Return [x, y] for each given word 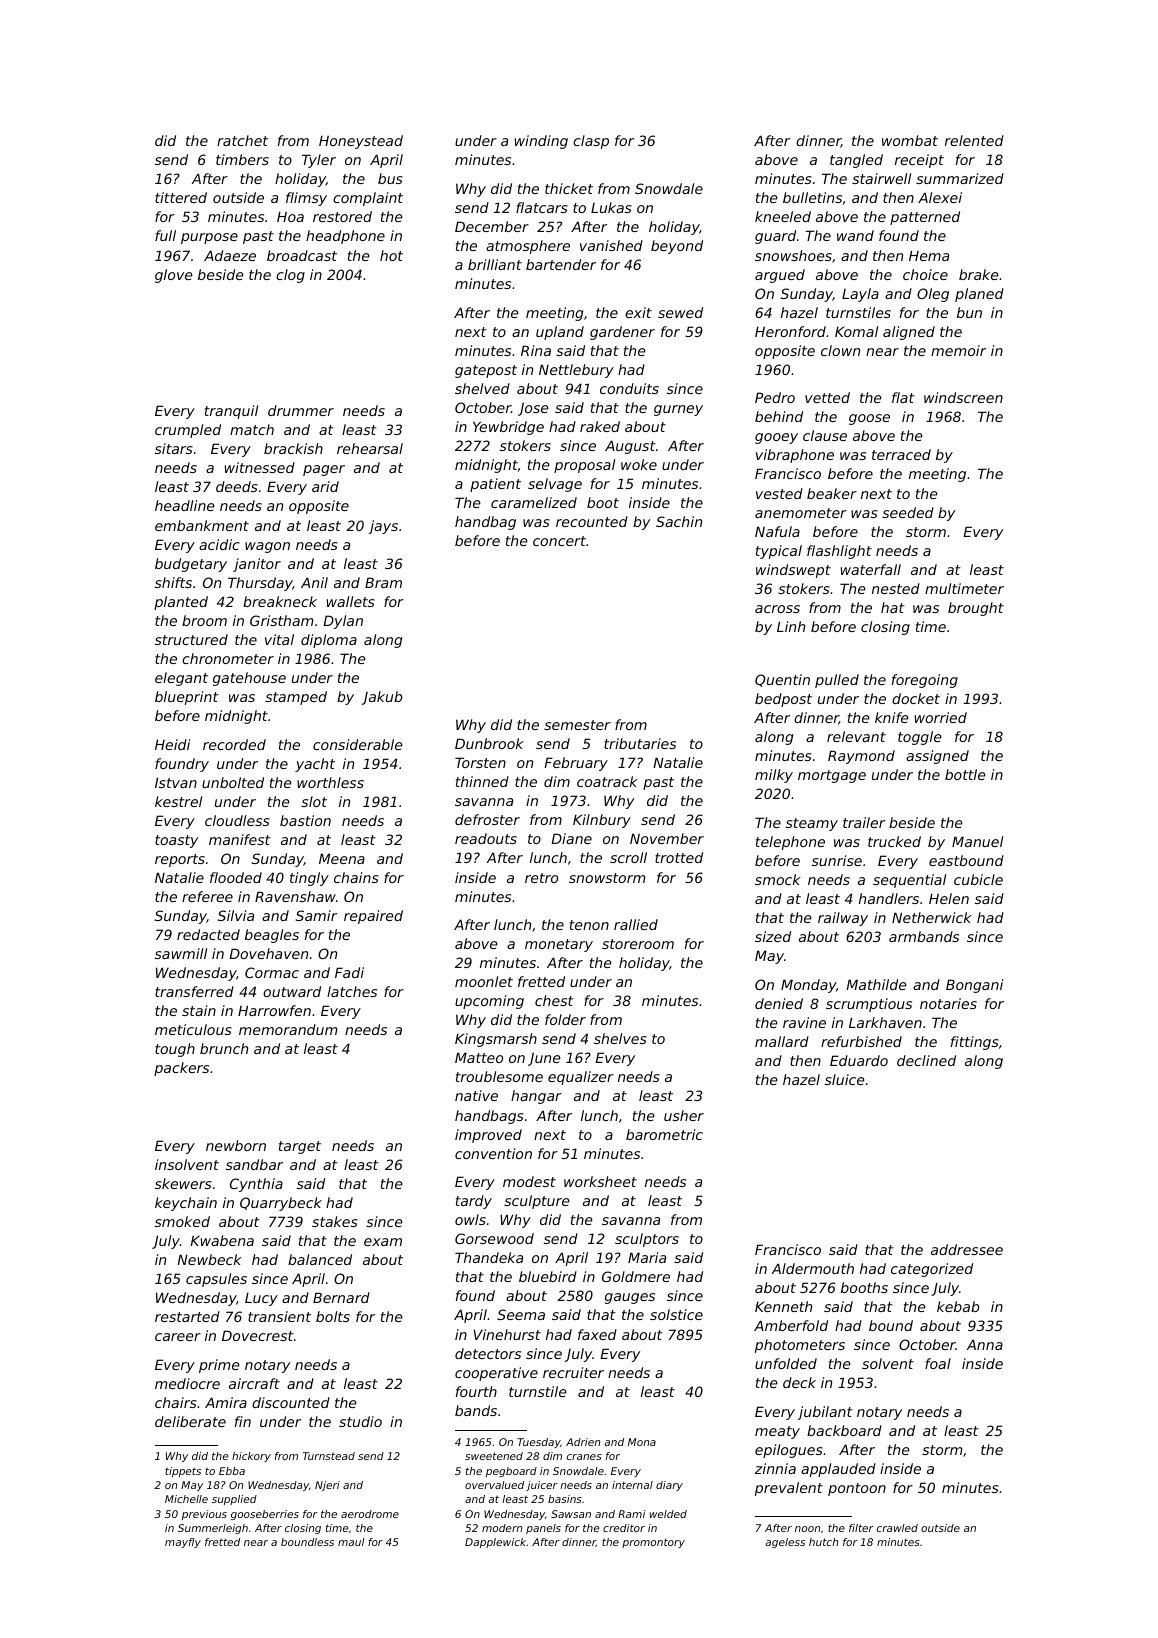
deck [799, 1382]
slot [314, 801]
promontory [653, 1543]
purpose [209, 238]
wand [855, 235]
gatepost [486, 371]
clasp [591, 142]
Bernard [341, 1297]
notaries [948, 1003]
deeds [237, 486]
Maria [647, 1257]
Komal [856, 331]
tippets [183, 1472]
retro [541, 878]
